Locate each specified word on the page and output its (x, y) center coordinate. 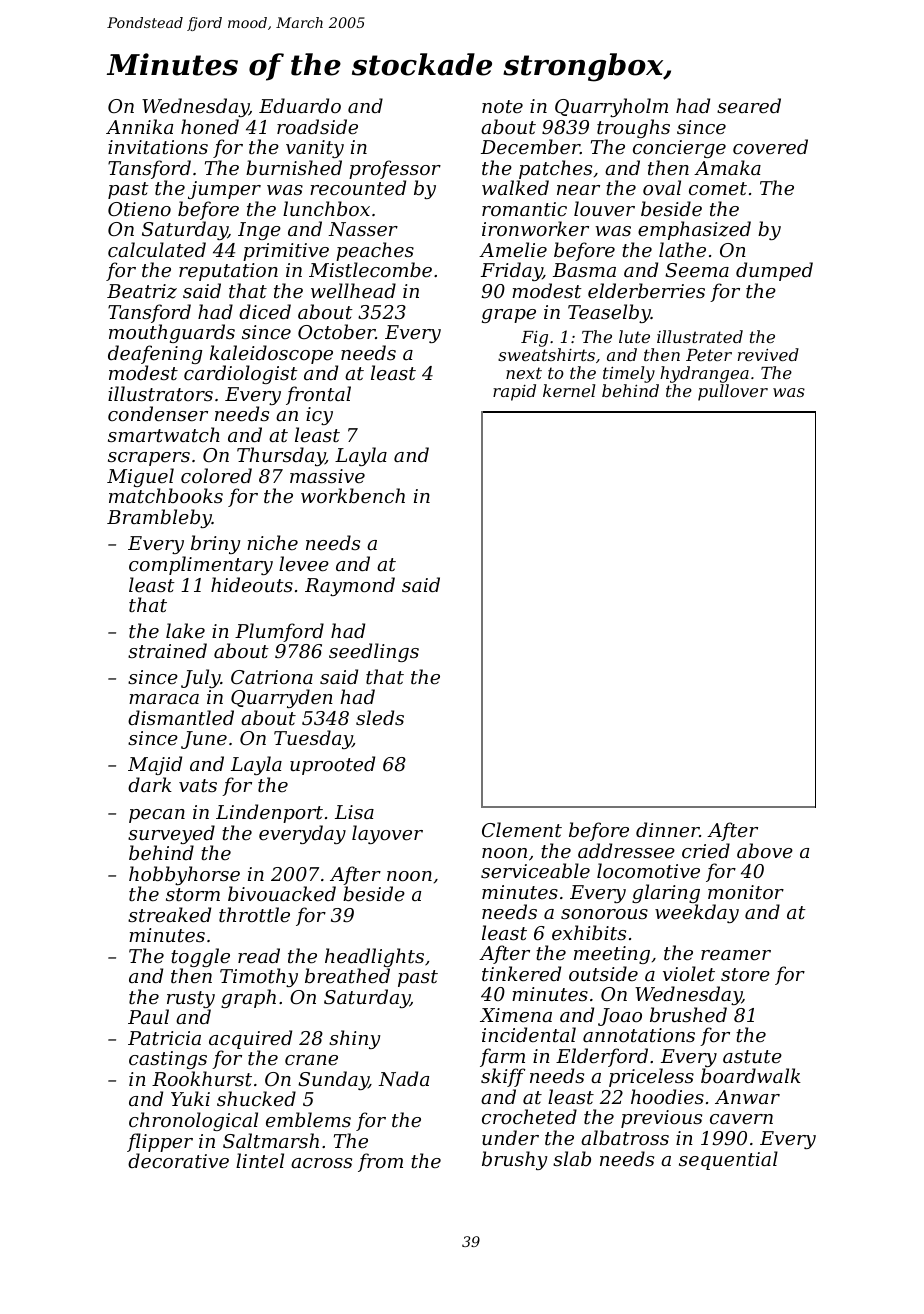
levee (304, 563)
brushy (515, 1160)
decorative (178, 1160)
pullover (733, 392)
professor (395, 169)
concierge (679, 149)
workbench (353, 495)
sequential (728, 1160)
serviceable (535, 870)
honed (210, 126)
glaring (666, 893)
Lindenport (269, 813)
